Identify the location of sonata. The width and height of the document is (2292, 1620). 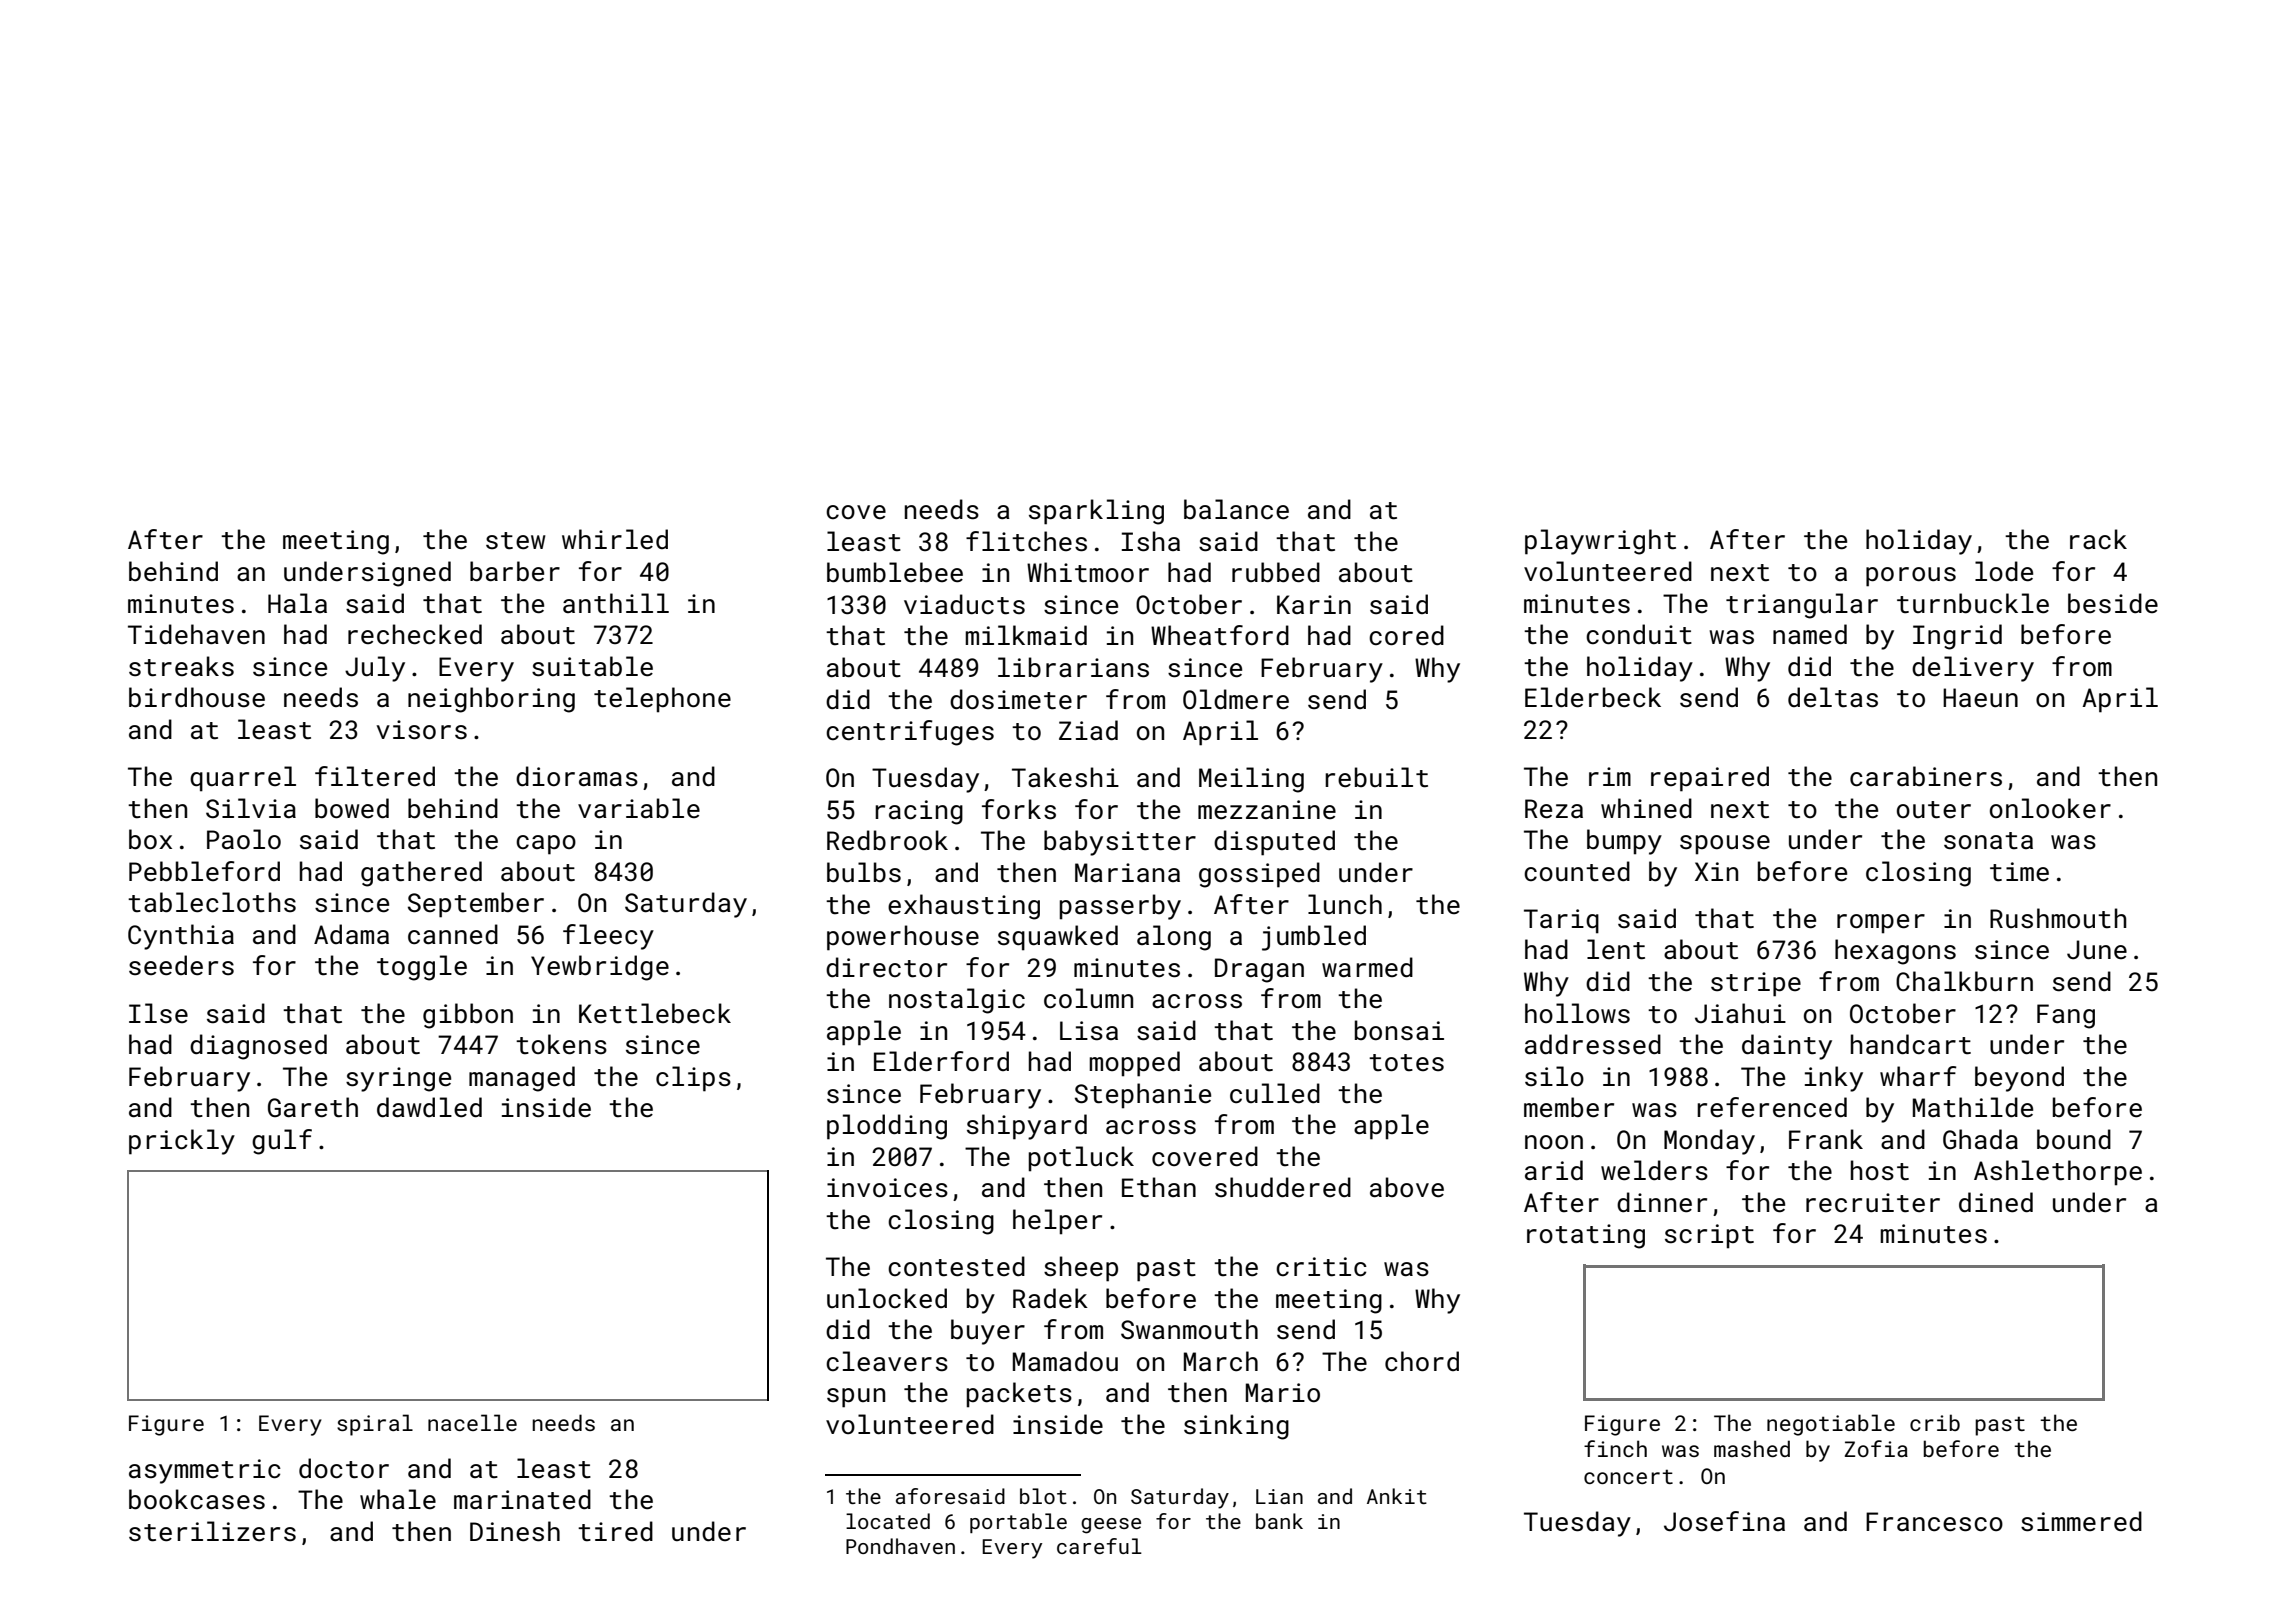
(1988, 841).
